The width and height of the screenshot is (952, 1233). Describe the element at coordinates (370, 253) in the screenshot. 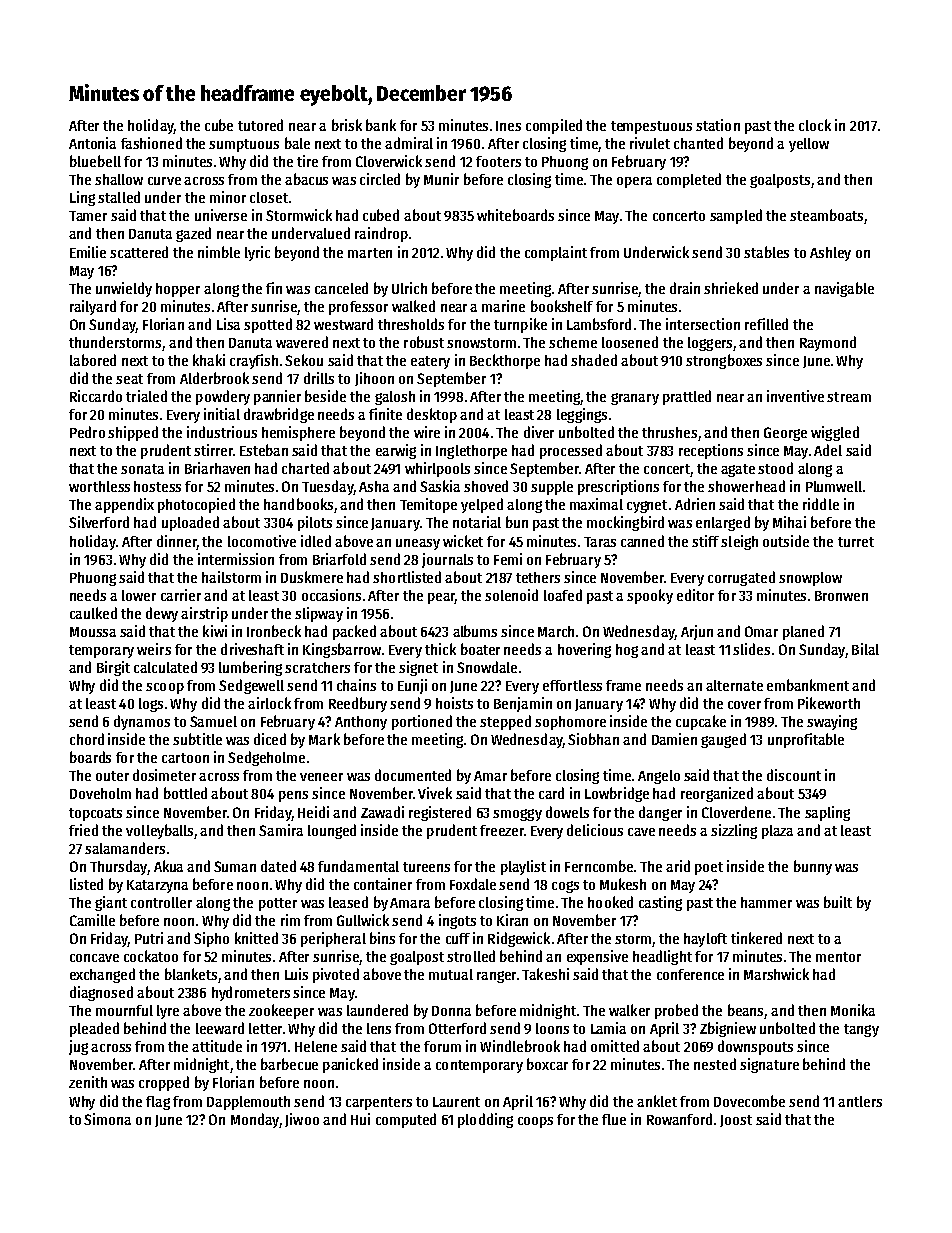

I see `marten` at that location.
